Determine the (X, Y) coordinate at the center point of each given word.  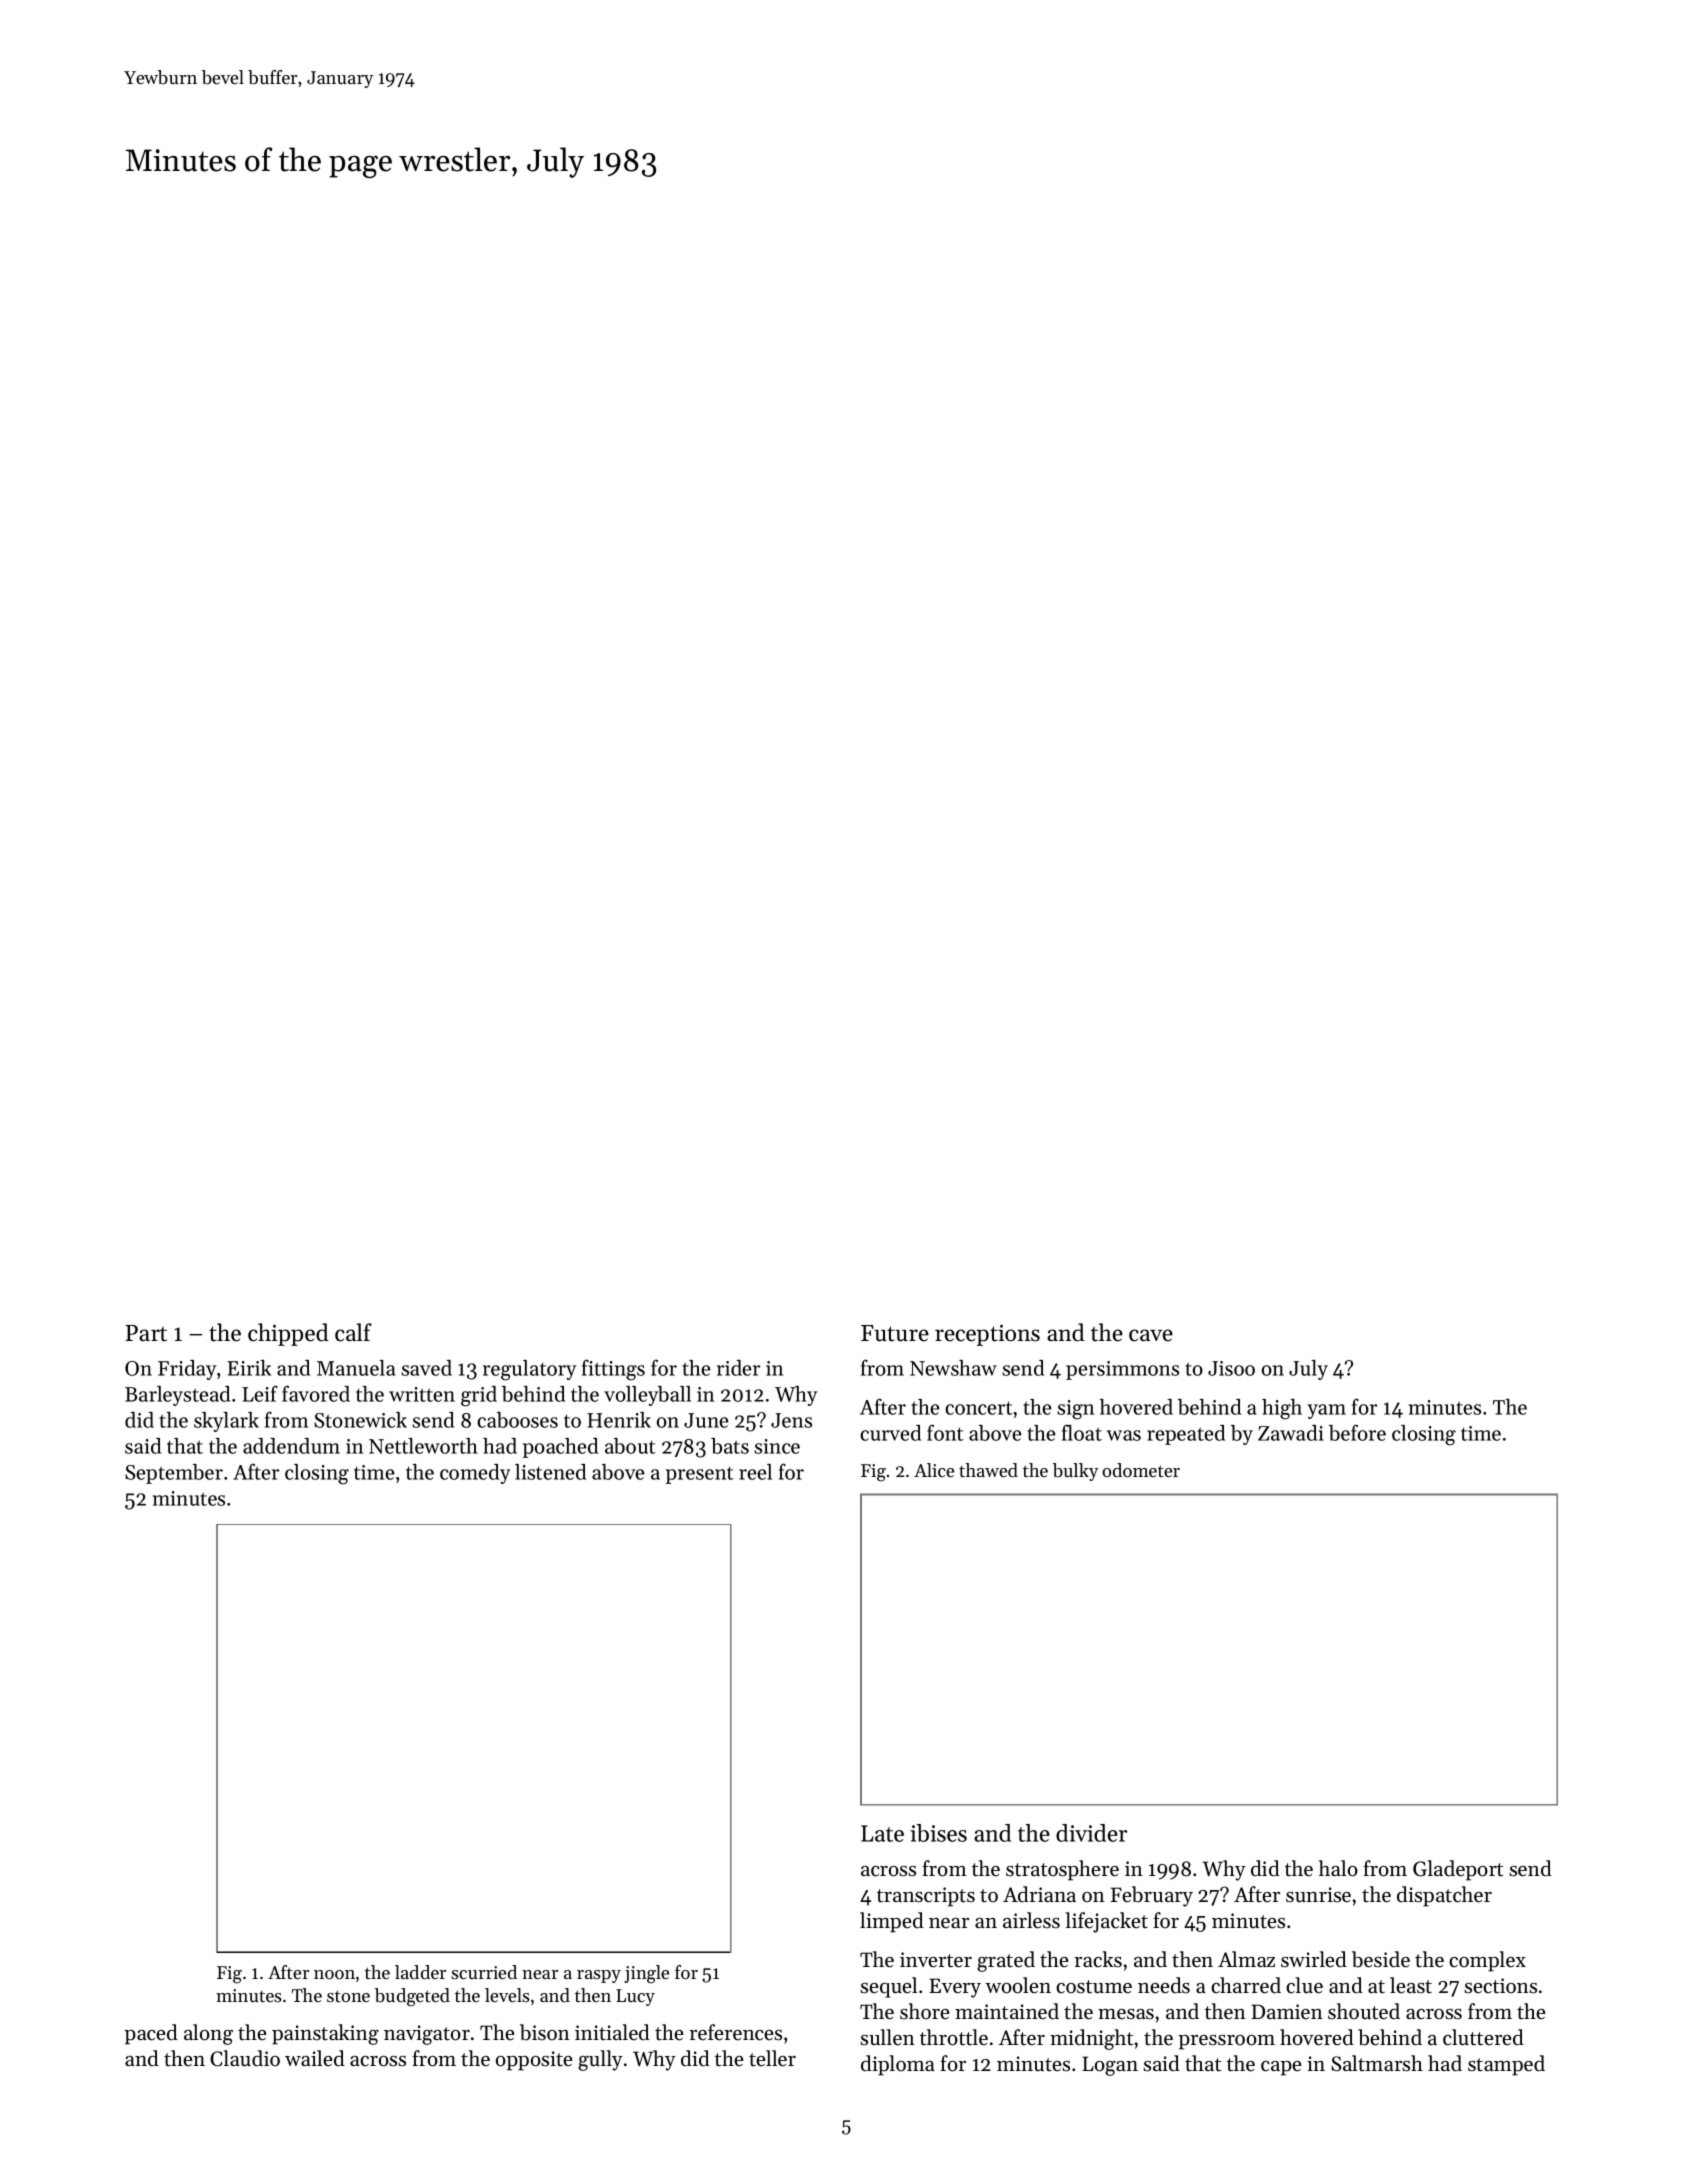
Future (895, 1333)
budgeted (412, 1997)
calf (353, 1332)
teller (772, 2058)
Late (882, 1833)
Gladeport (1458, 1870)
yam (1326, 1411)
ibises (938, 1833)
